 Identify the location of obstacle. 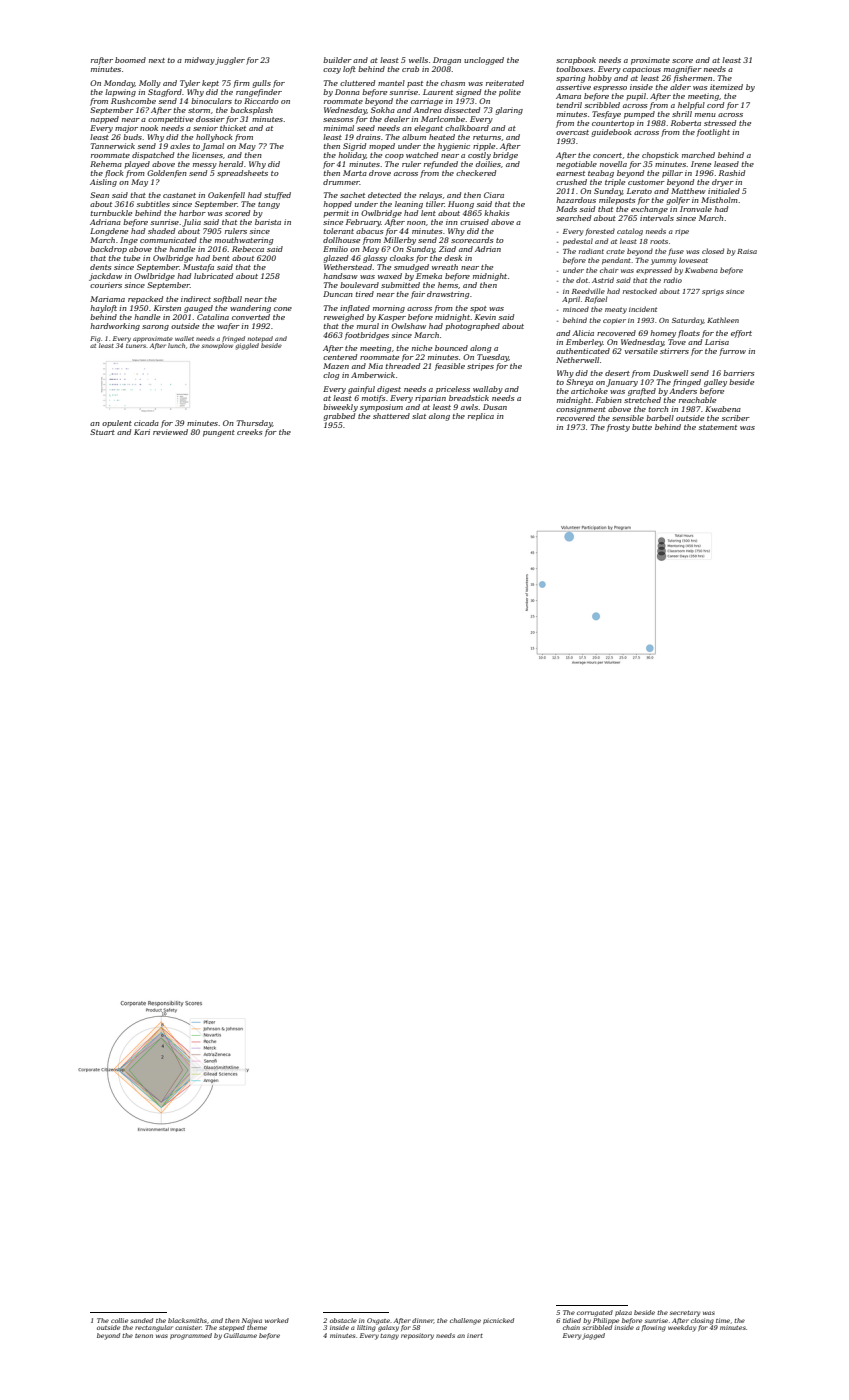
(343, 1320).
